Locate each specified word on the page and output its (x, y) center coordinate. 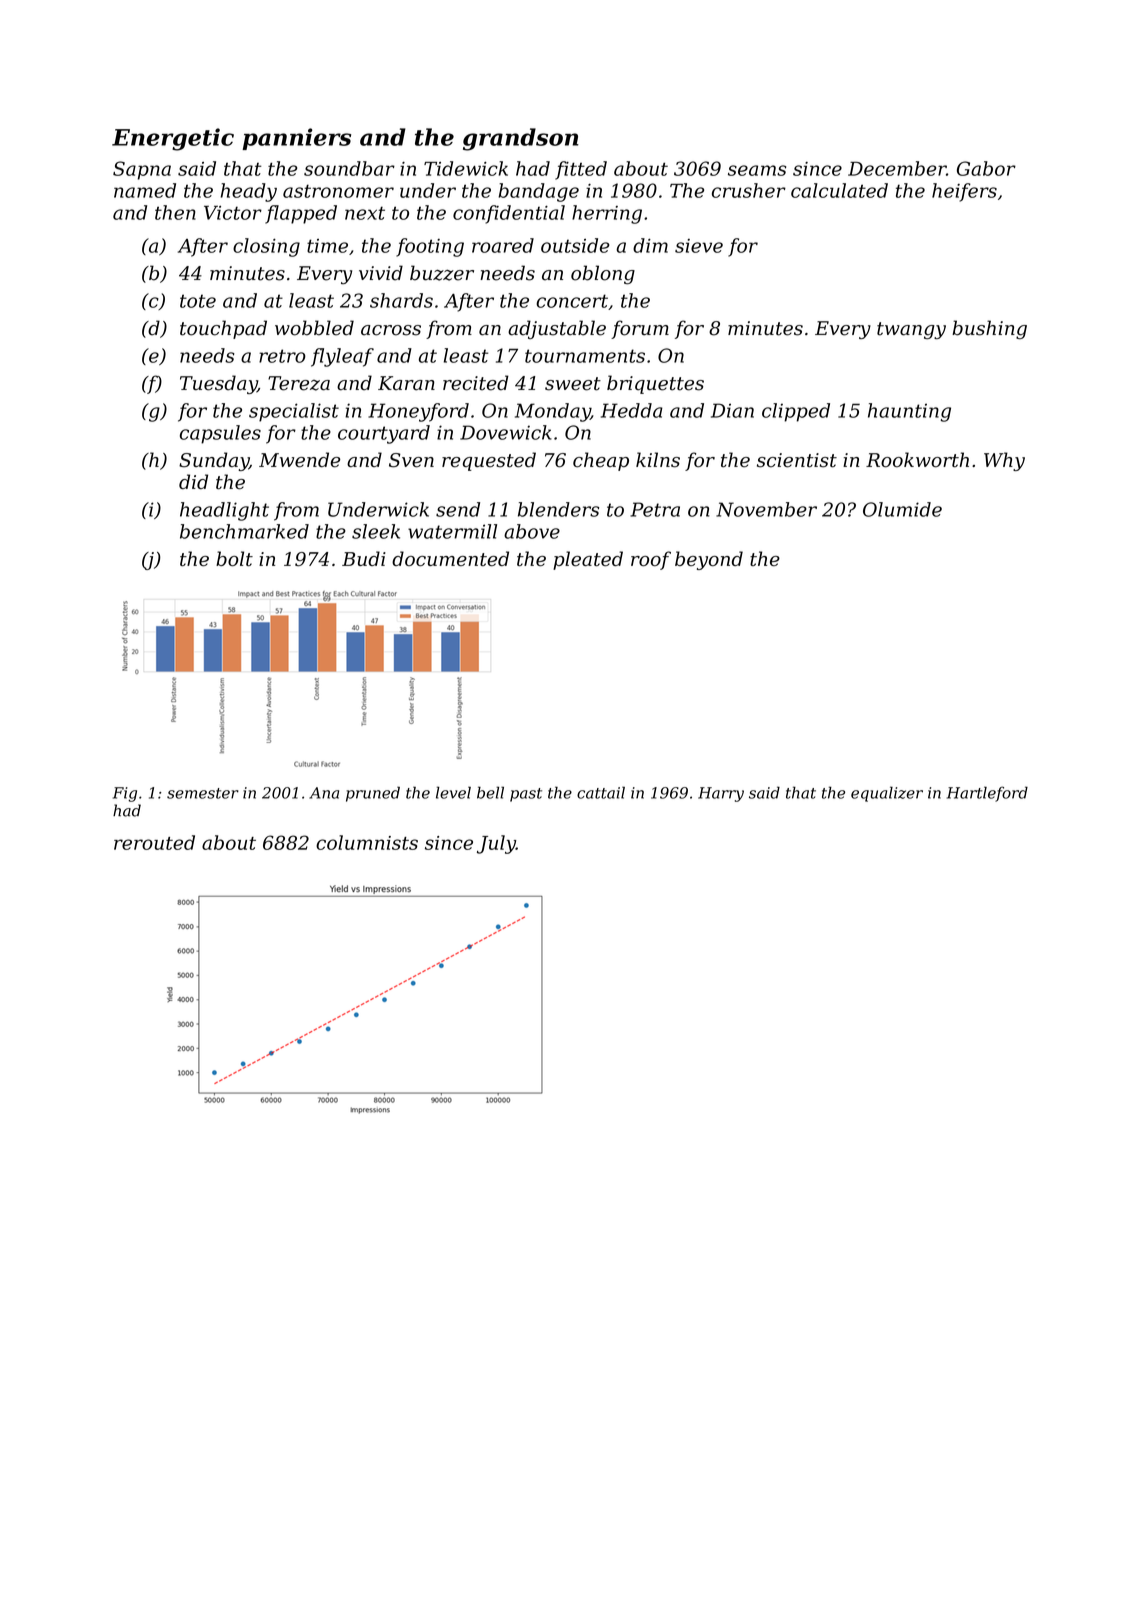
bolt (234, 558)
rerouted (154, 842)
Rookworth (917, 460)
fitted (581, 170)
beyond (709, 560)
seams (757, 170)
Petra (655, 509)
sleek (376, 531)
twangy (911, 330)
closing (266, 247)
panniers (296, 139)
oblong (603, 275)
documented (450, 558)
